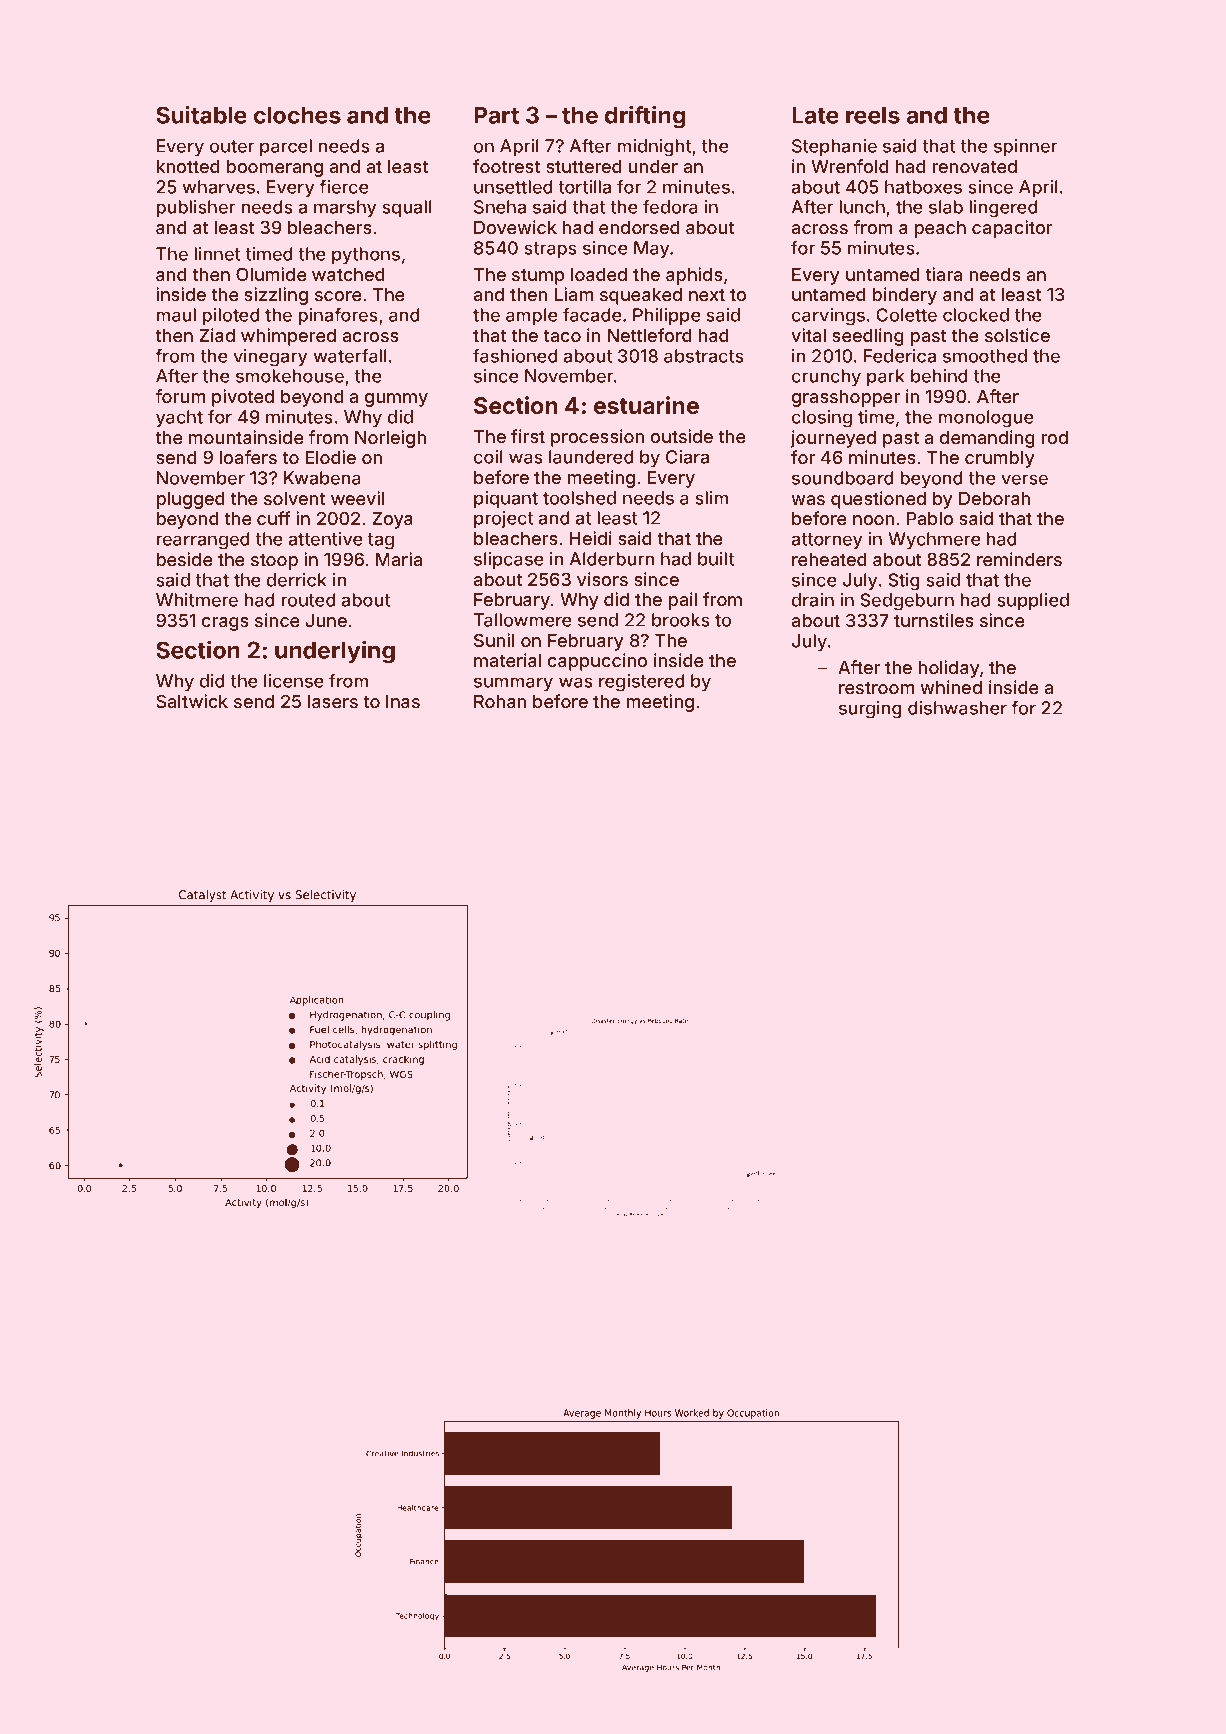 The width and height of the page is (1226, 1734). I want to click on Rohan, so click(500, 701).
